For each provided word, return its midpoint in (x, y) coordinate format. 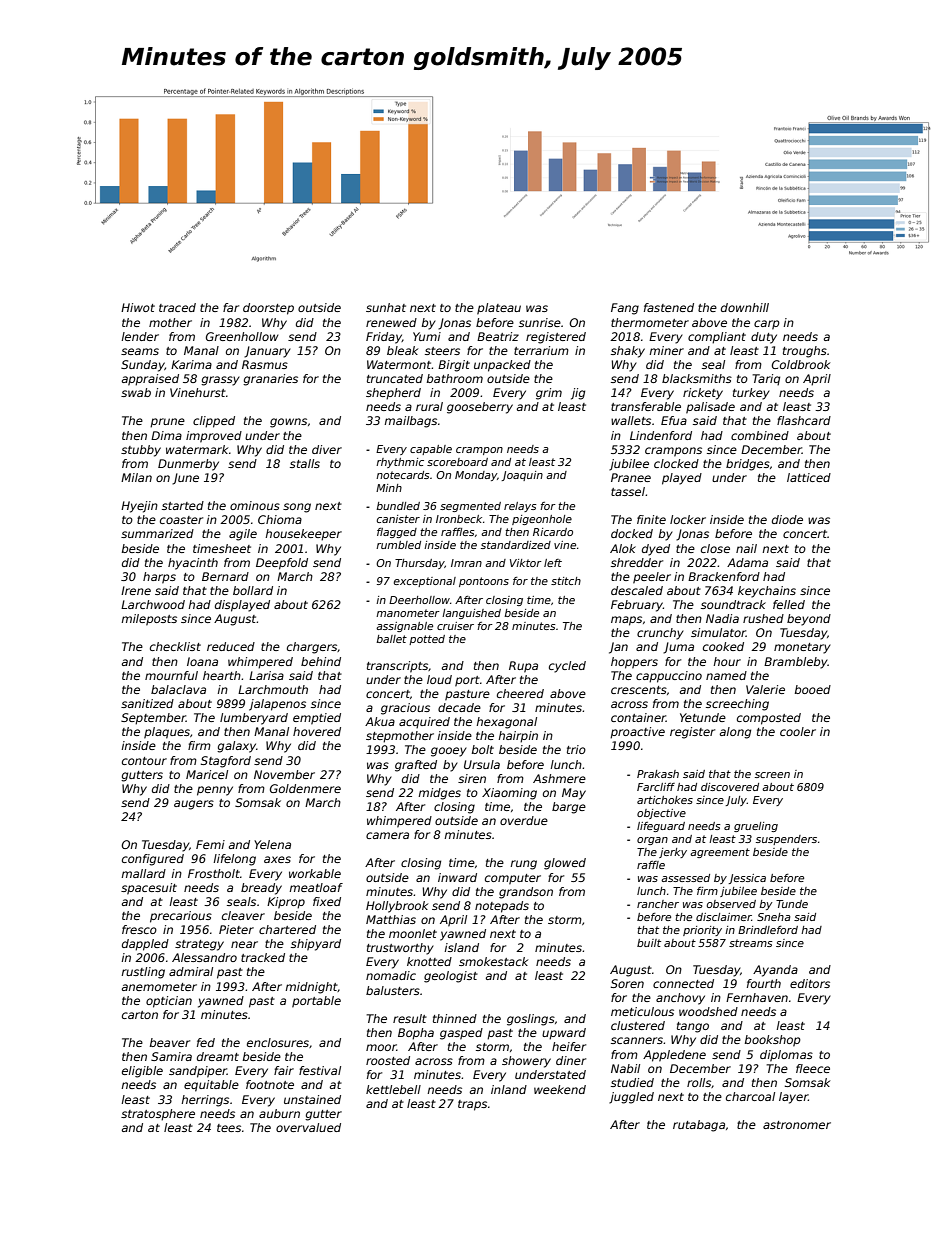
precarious (181, 917)
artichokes (665, 800)
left (553, 563)
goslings (531, 1020)
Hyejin (139, 507)
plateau (499, 309)
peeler (652, 578)
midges (439, 794)
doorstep (268, 309)
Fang (625, 309)
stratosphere (158, 1115)
